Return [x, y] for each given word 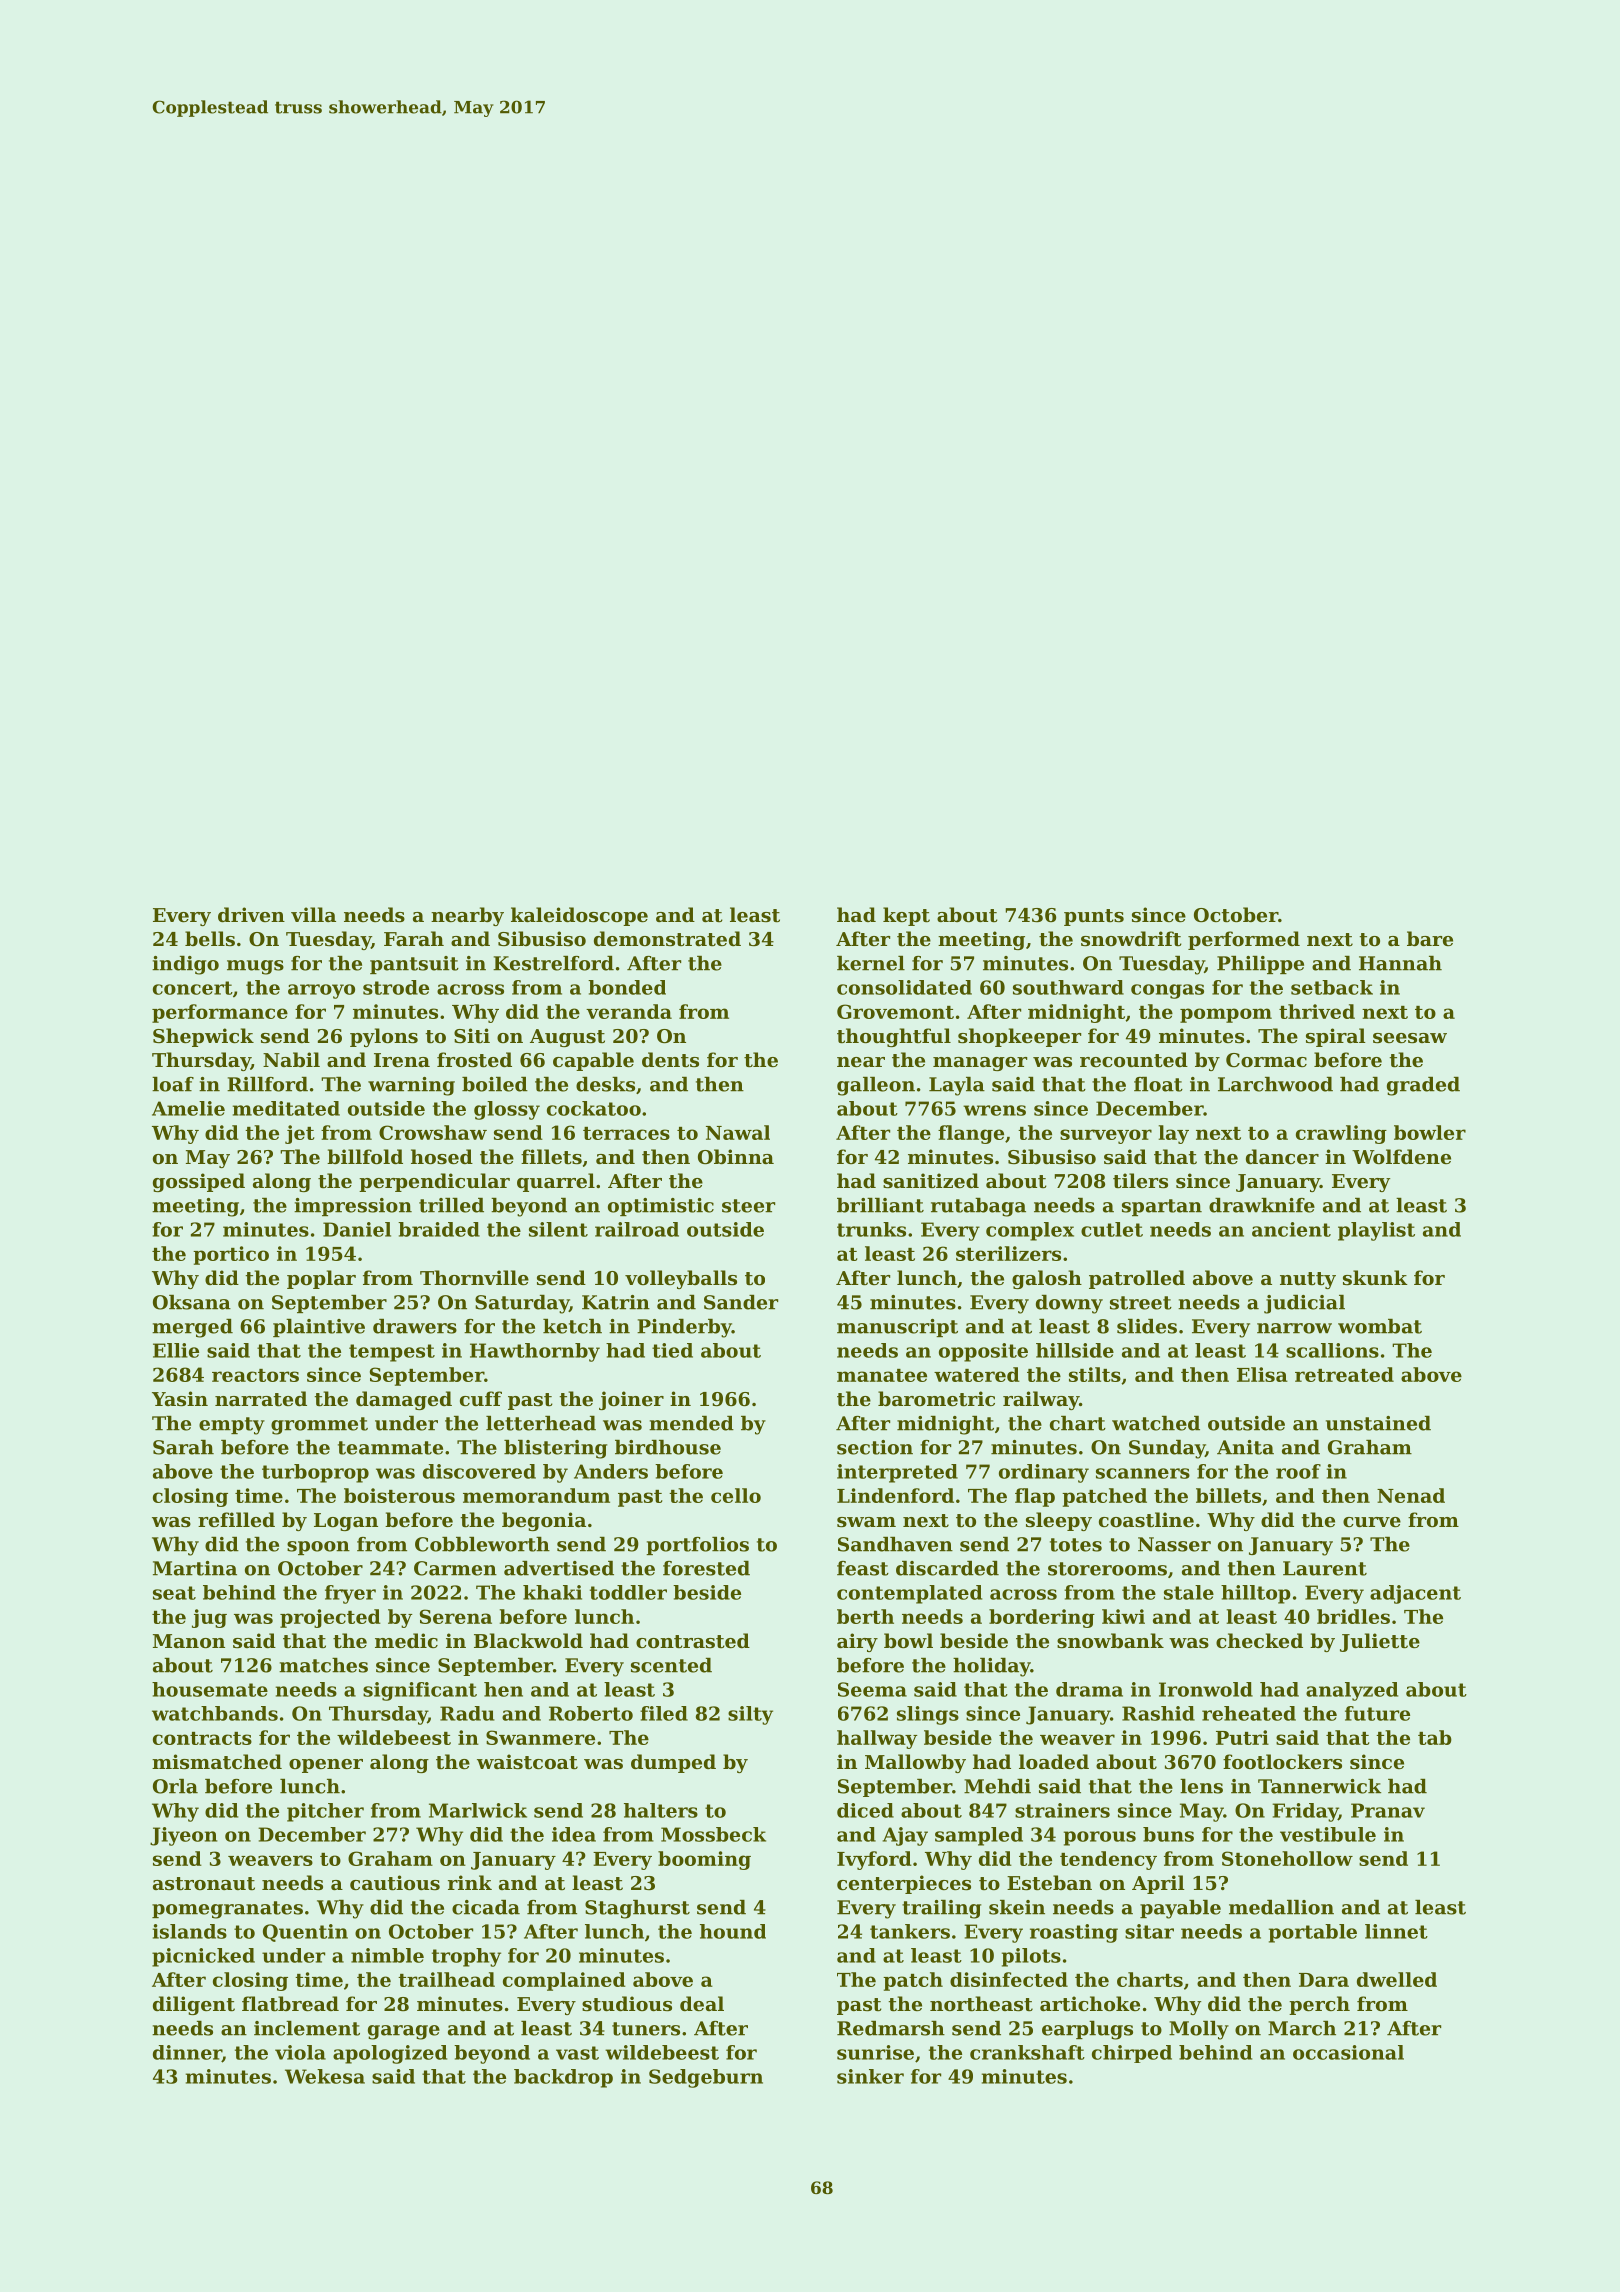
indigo [185, 965]
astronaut [204, 1884]
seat [174, 1593]
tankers [910, 1931]
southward [1068, 987]
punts [1094, 917]
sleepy [1059, 1521]
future [1377, 1713]
